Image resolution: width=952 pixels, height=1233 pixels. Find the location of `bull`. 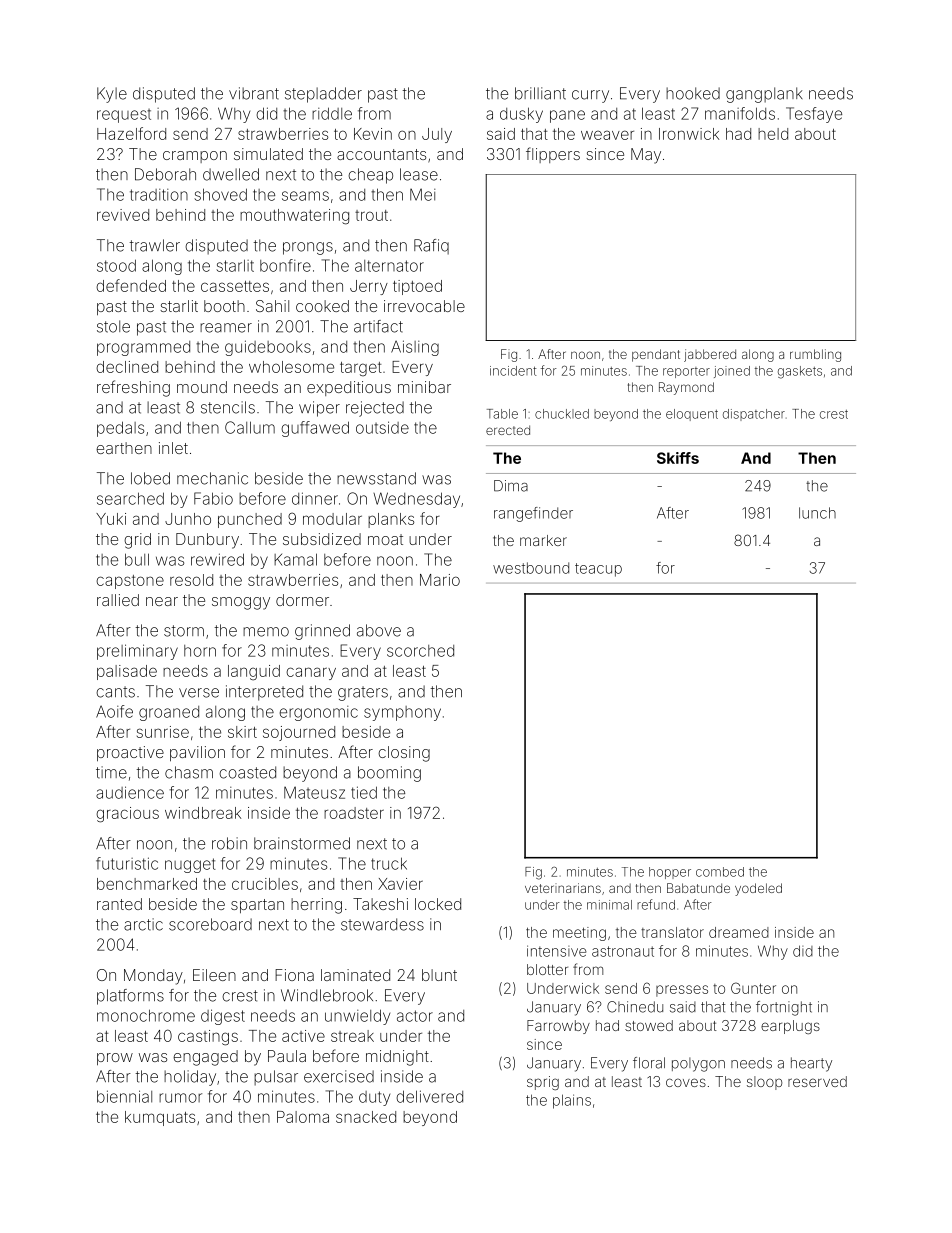

bull is located at coordinates (137, 559).
